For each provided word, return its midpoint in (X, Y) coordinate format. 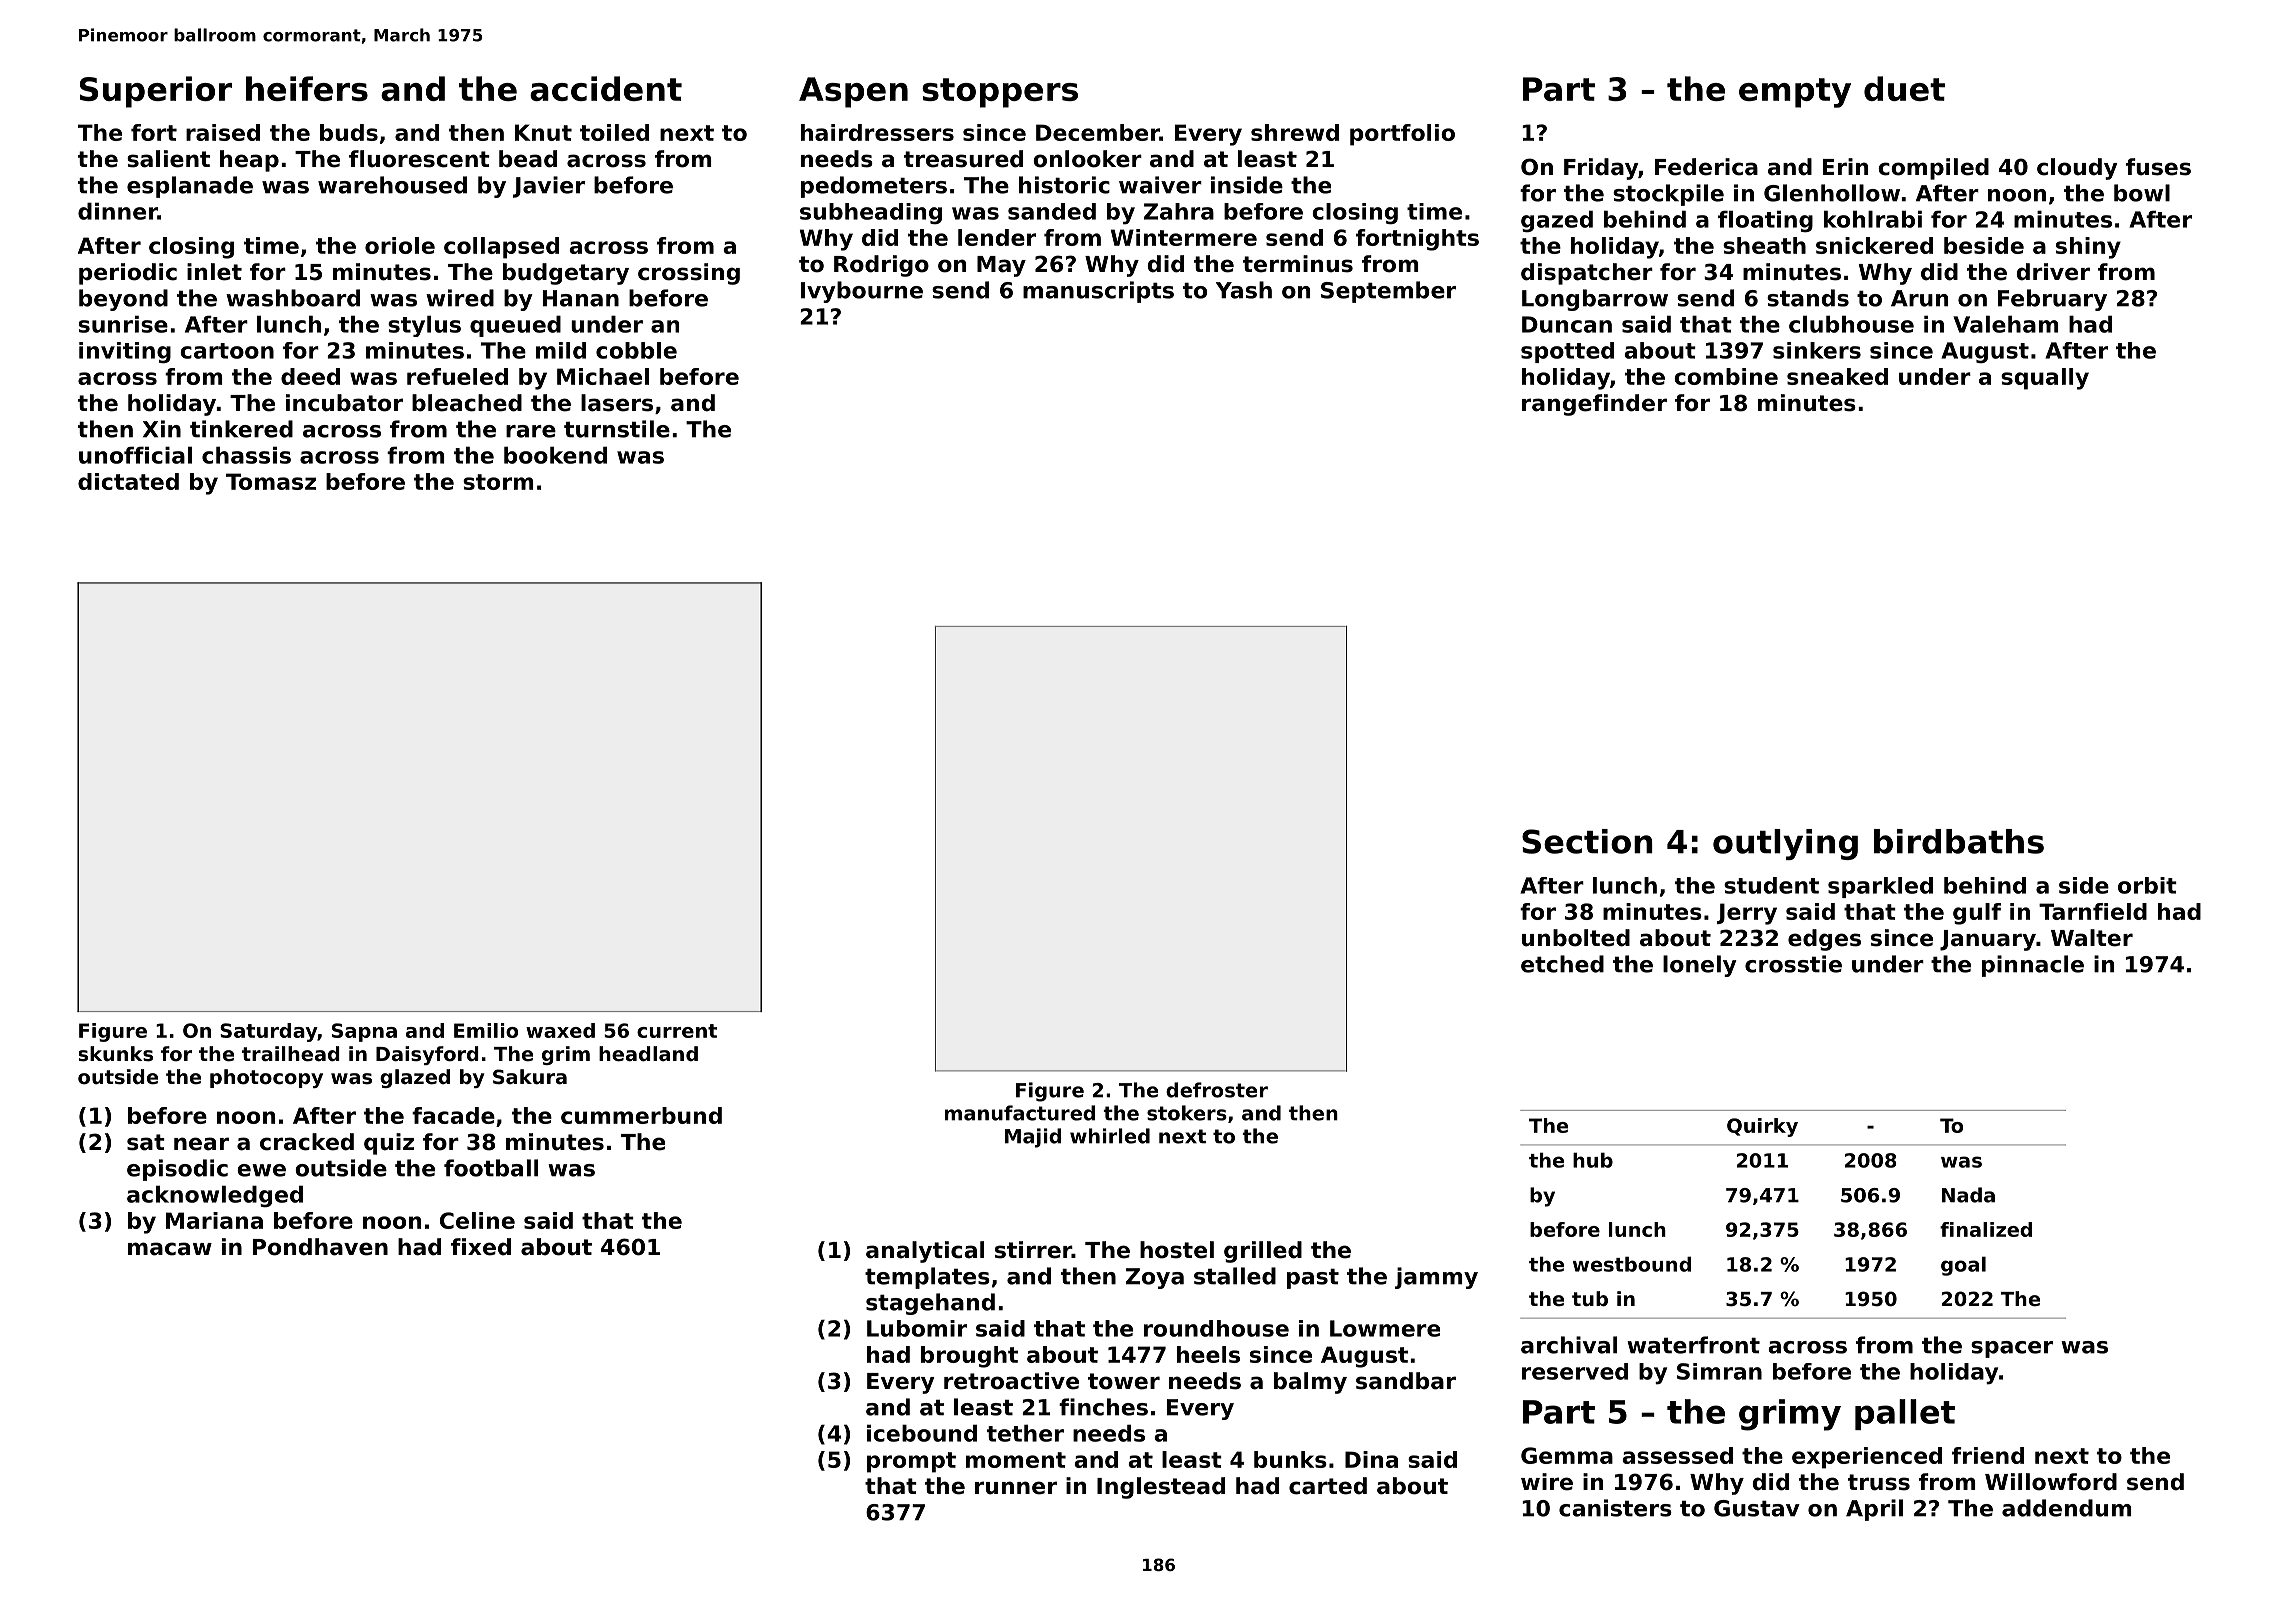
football (491, 1168)
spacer (2012, 1349)
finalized (1986, 1229)
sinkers (1817, 350)
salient (168, 159)
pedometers (874, 187)
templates (927, 1278)
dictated (128, 481)
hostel (1177, 1250)
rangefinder (1594, 405)
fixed (481, 1247)
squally (2045, 379)
